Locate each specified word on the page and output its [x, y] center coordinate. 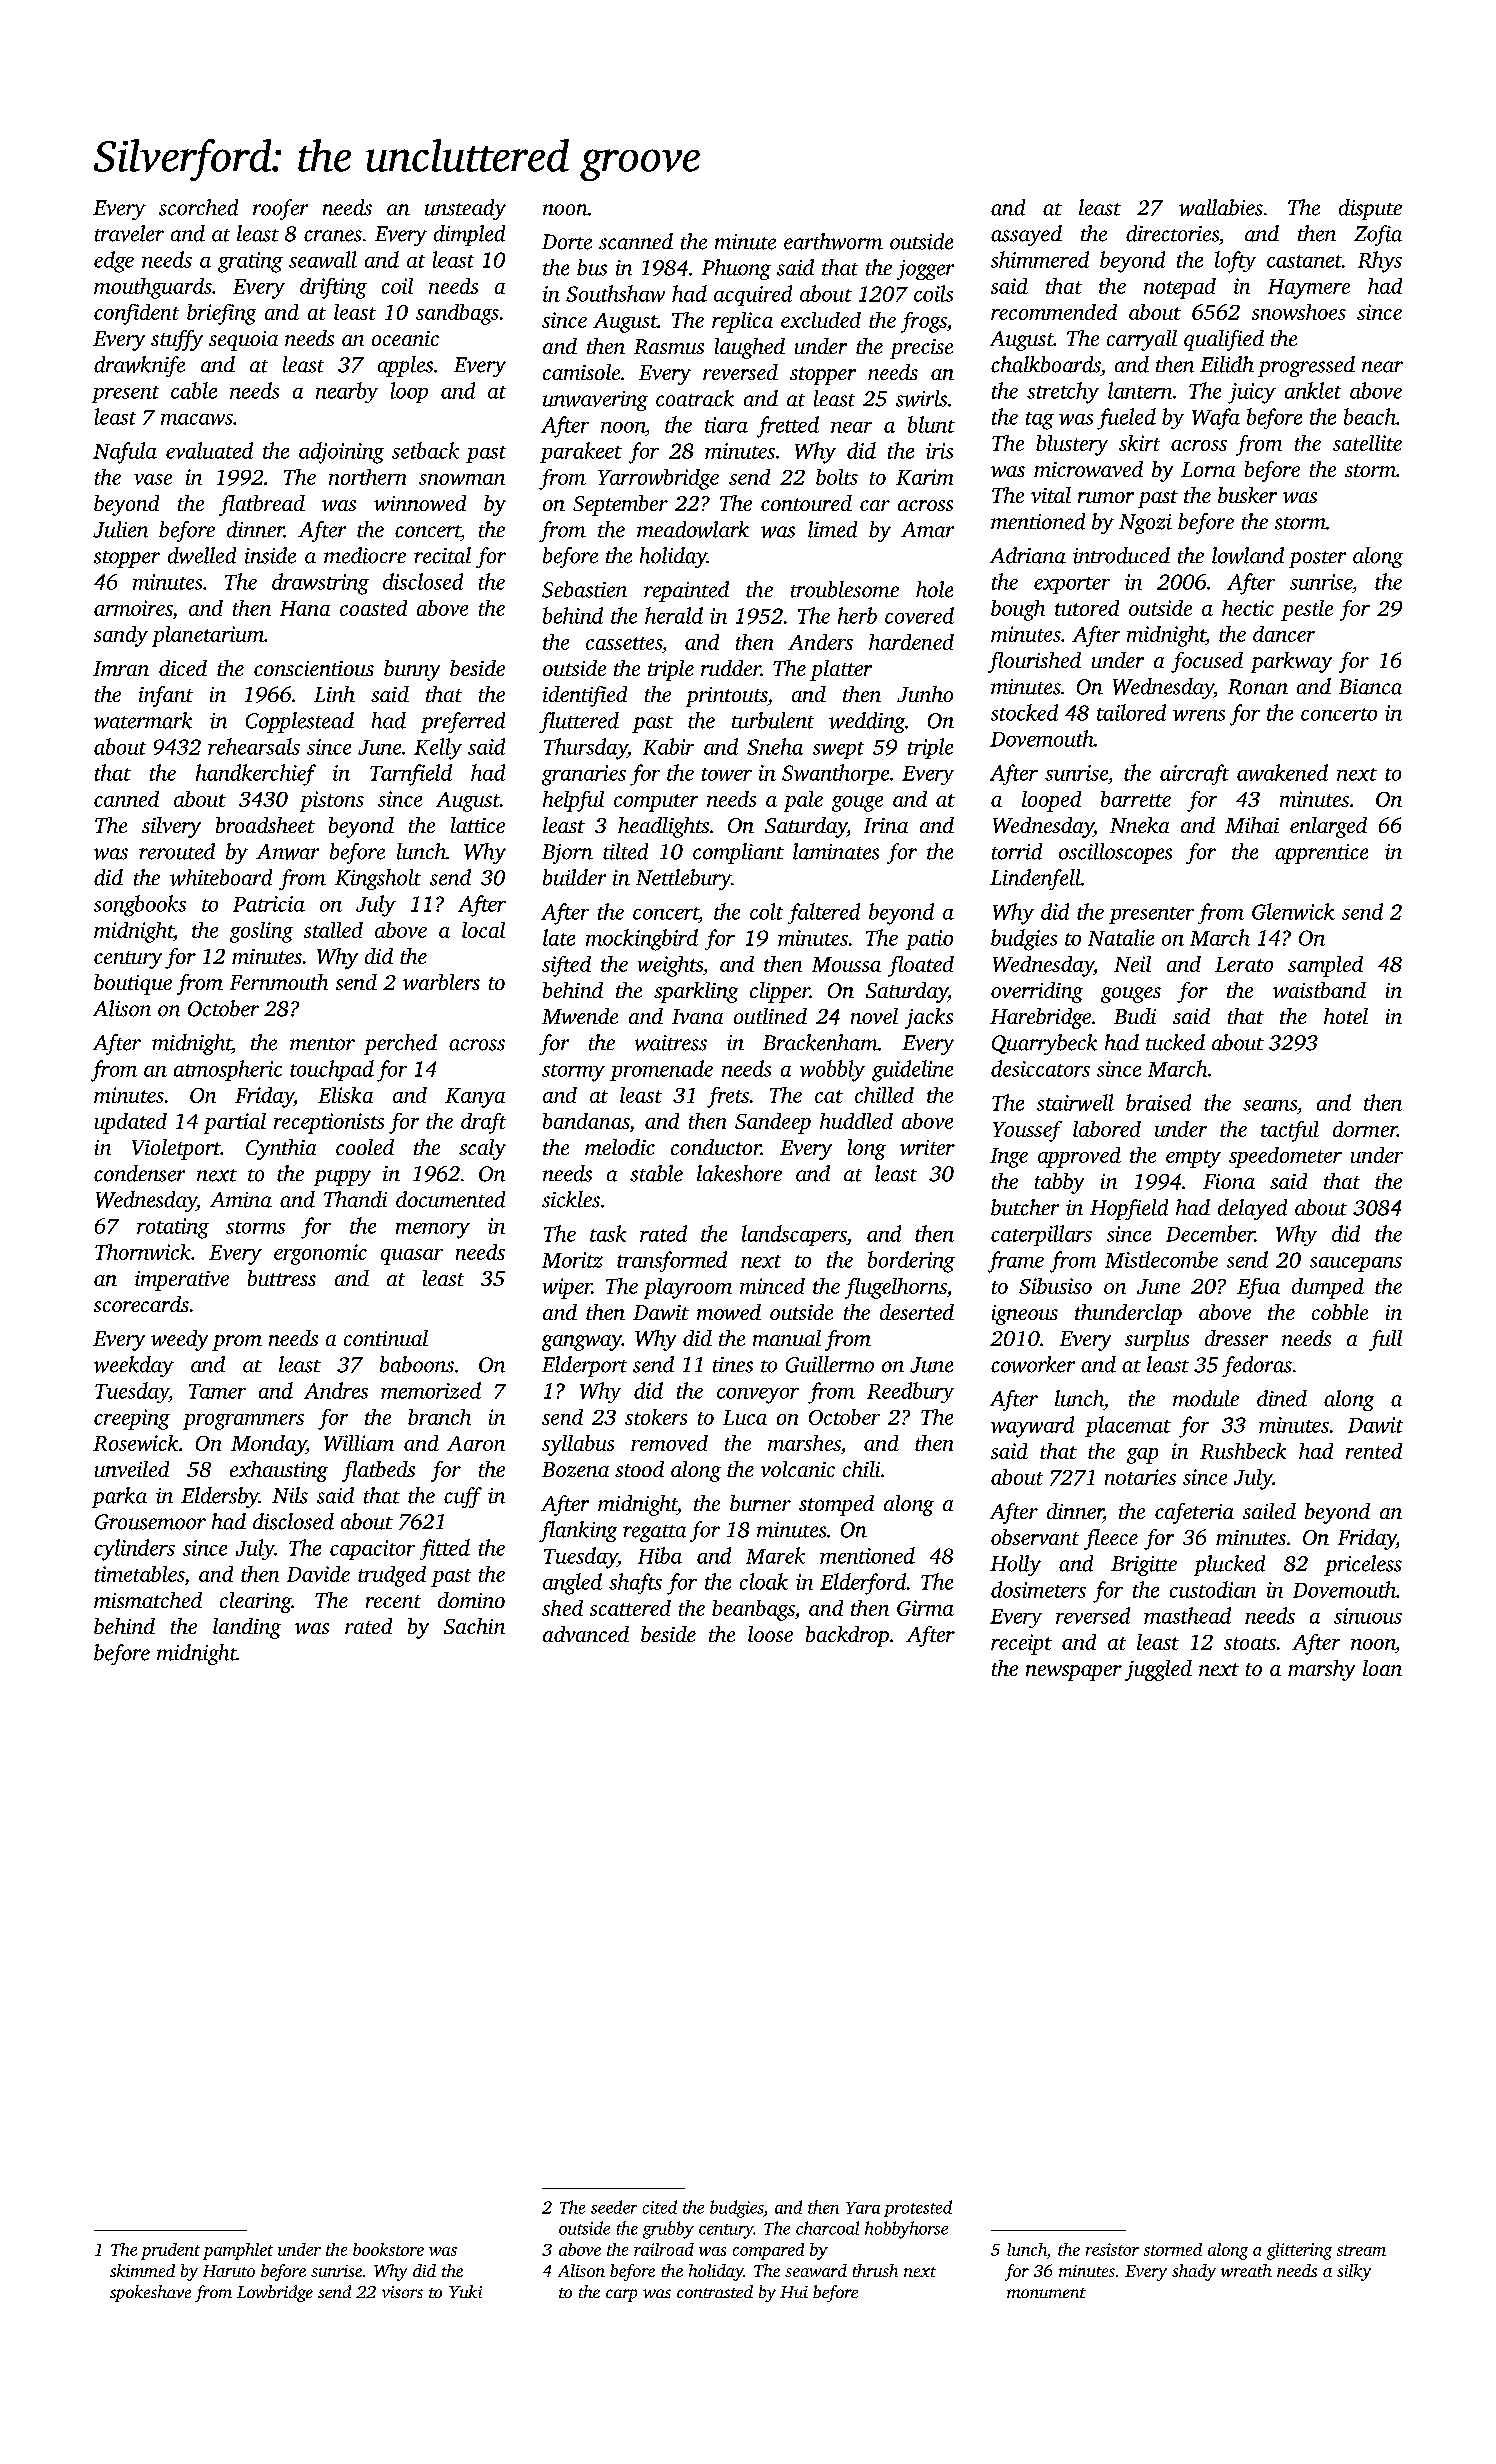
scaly [482, 1149]
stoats [1250, 1643]
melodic [620, 1147]
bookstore [388, 2249]
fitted [445, 1549]
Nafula [125, 453]
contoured [806, 503]
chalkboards [1046, 364]
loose [770, 1634]
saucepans [1356, 1264]
